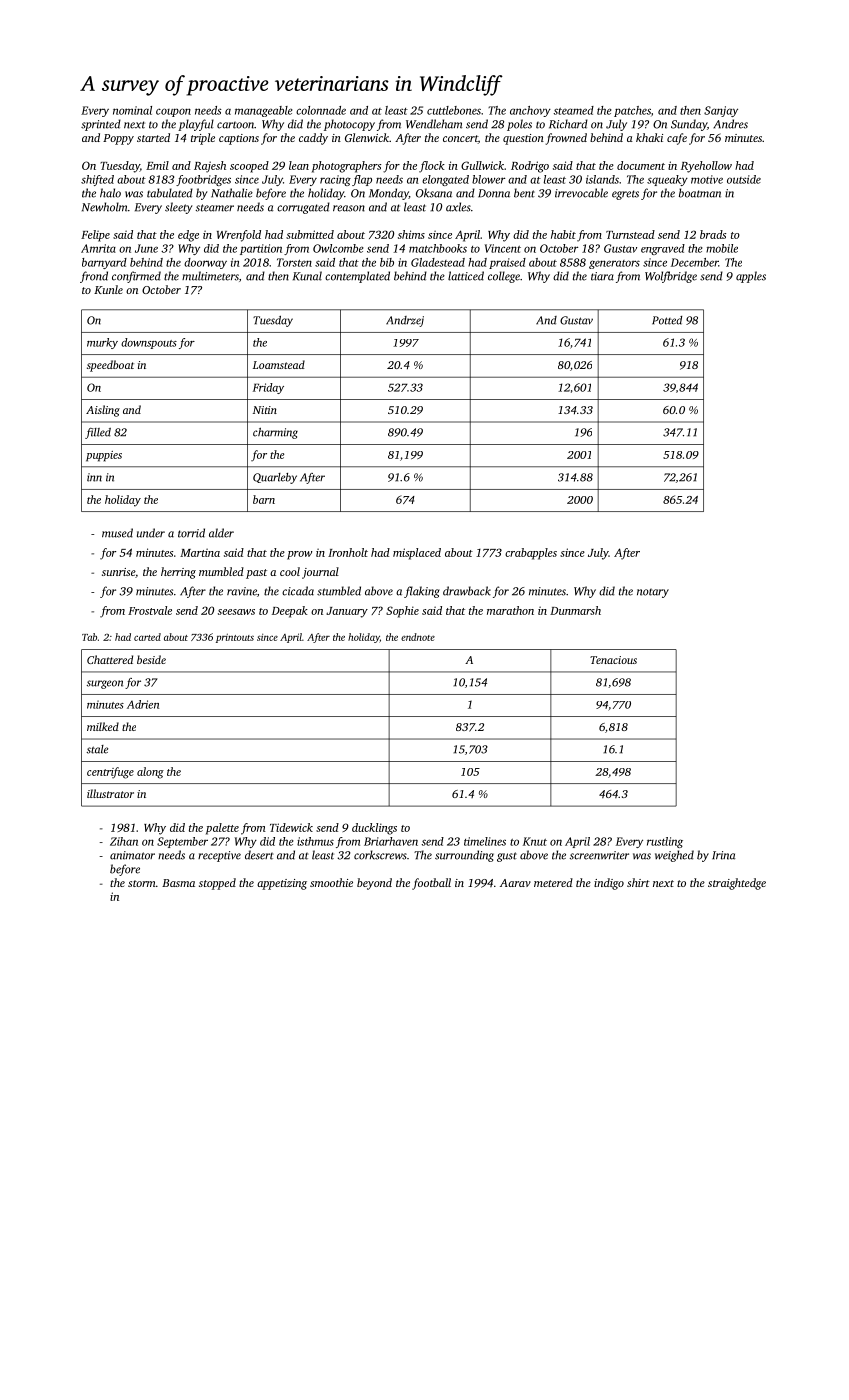  What do you see at coordinates (110, 366) in the image?
I see `speedboat` at bounding box center [110, 366].
